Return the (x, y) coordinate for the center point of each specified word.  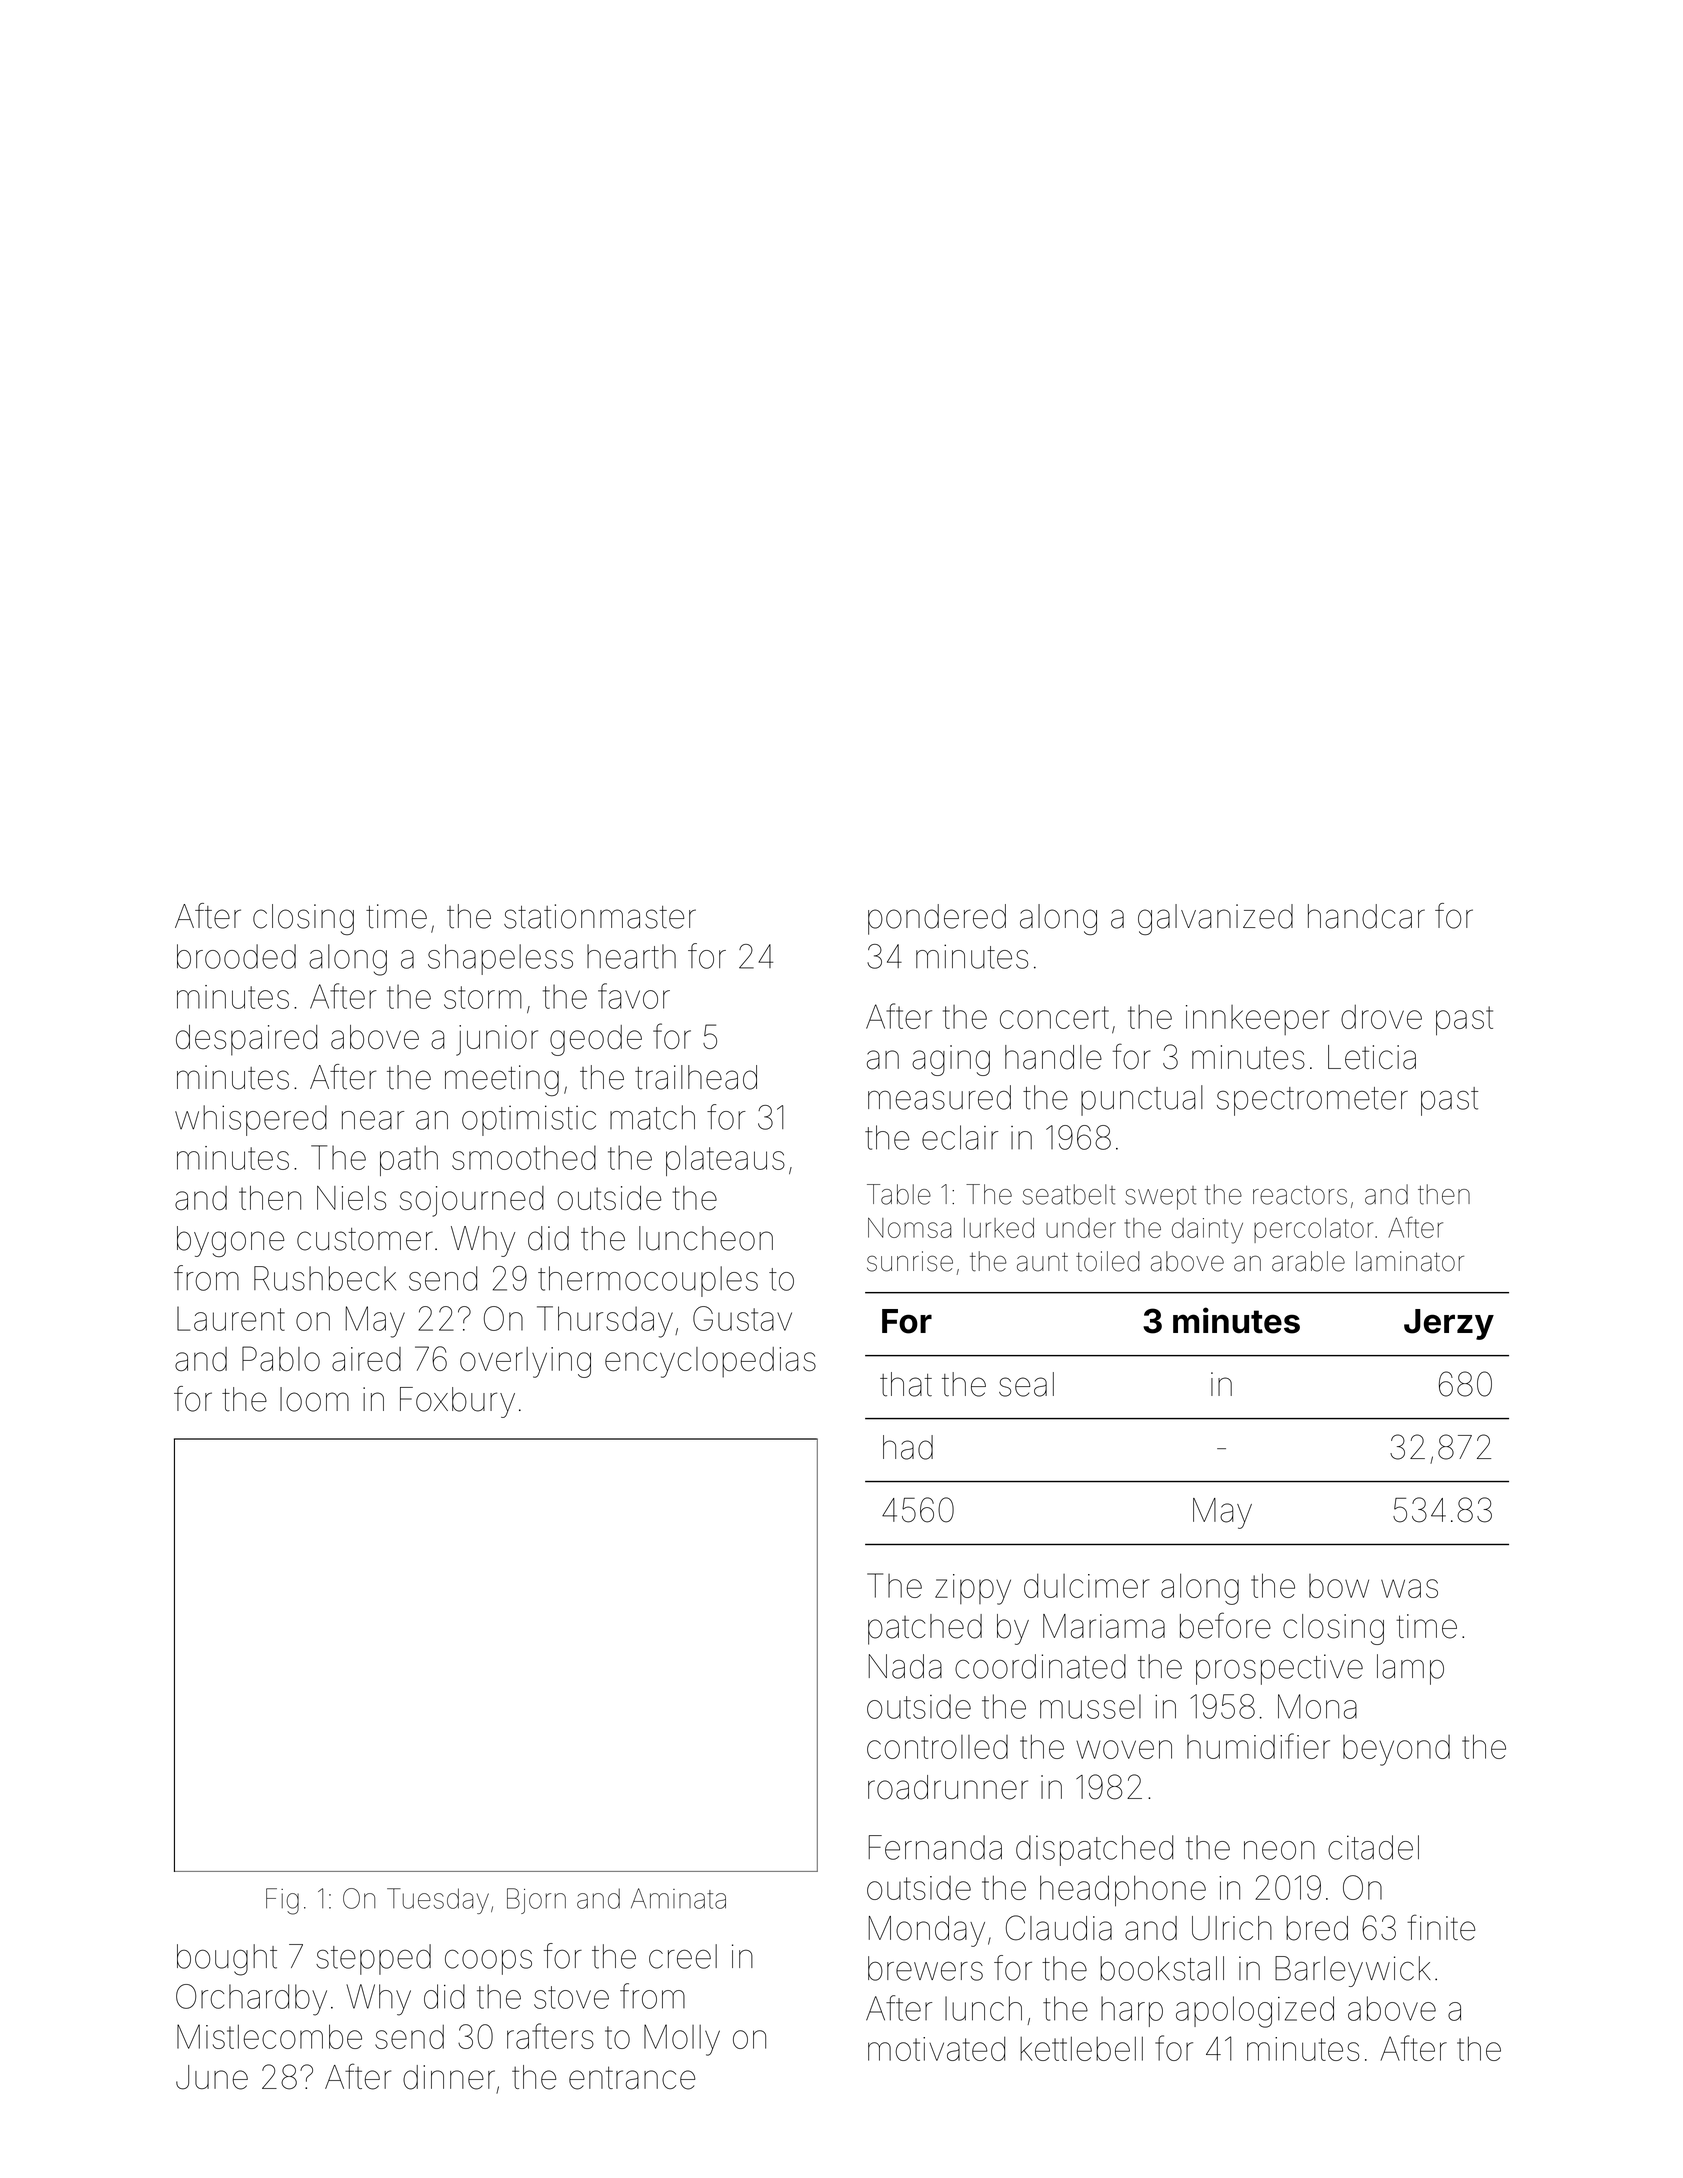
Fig (282, 1901)
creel (683, 1956)
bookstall (1162, 1968)
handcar (1366, 916)
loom (314, 1399)
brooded (236, 956)
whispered (251, 1120)
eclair (960, 1137)
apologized (1255, 2012)
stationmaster (600, 916)
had (908, 1447)
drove (1381, 1017)
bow (1339, 1586)
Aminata (678, 1898)
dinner (449, 2077)
